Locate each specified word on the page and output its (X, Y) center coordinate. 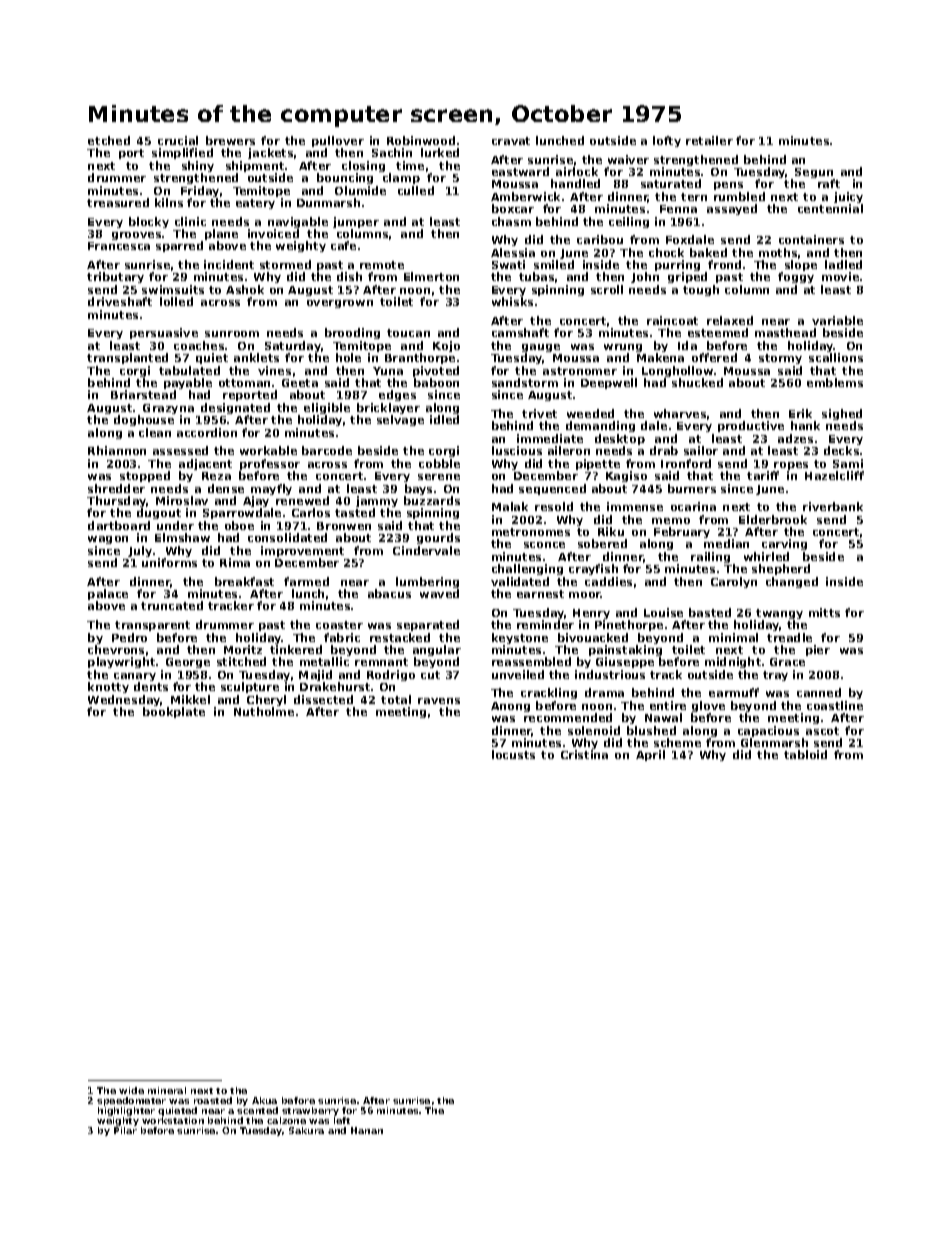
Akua (264, 1100)
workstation (173, 1120)
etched (109, 140)
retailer (709, 140)
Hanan (367, 1130)
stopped (145, 476)
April (650, 755)
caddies (608, 581)
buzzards (432, 500)
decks (841, 451)
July (140, 551)
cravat (511, 141)
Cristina (584, 755)
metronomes (531, 532)
